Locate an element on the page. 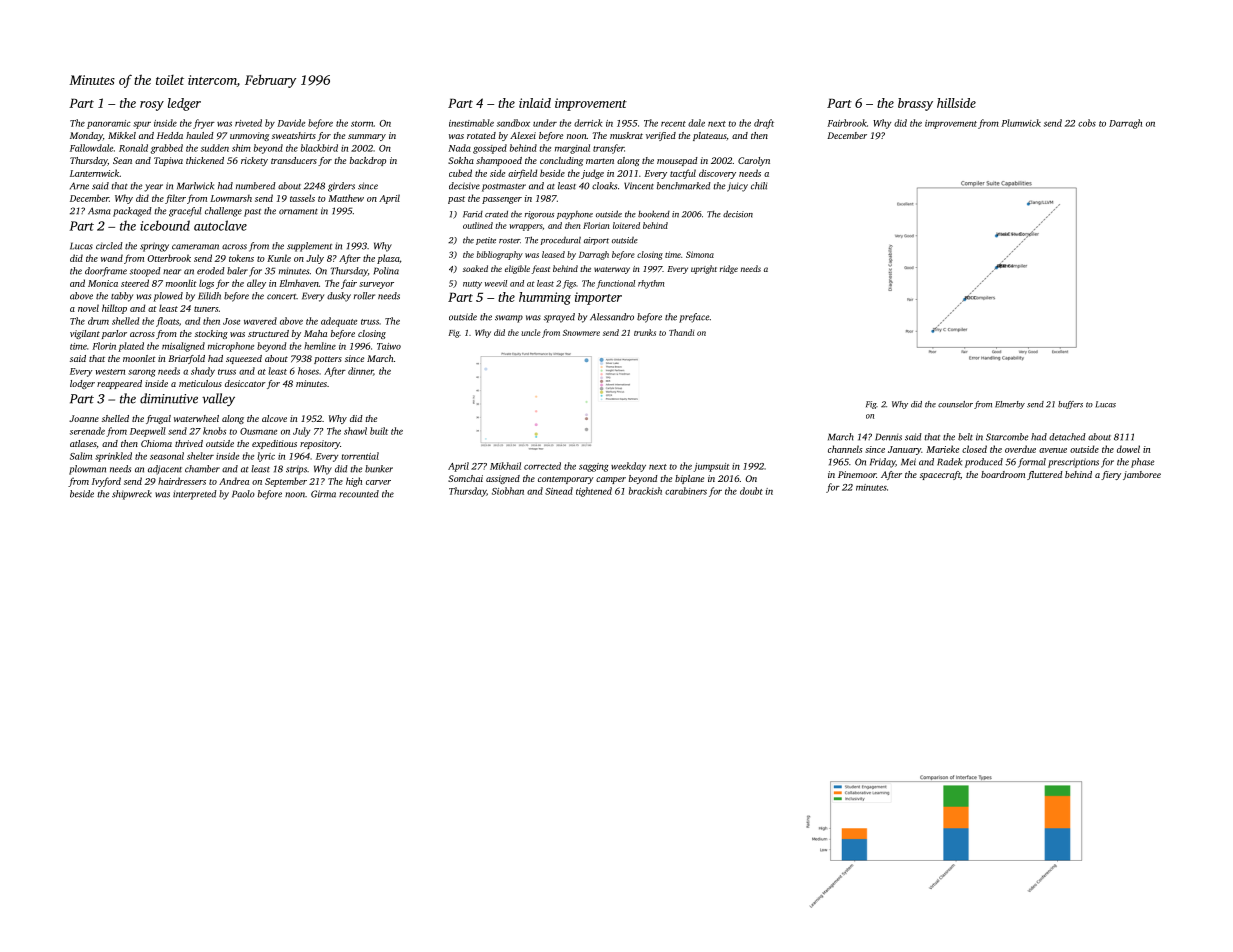  doubt is located at coordinates (751, 491).
